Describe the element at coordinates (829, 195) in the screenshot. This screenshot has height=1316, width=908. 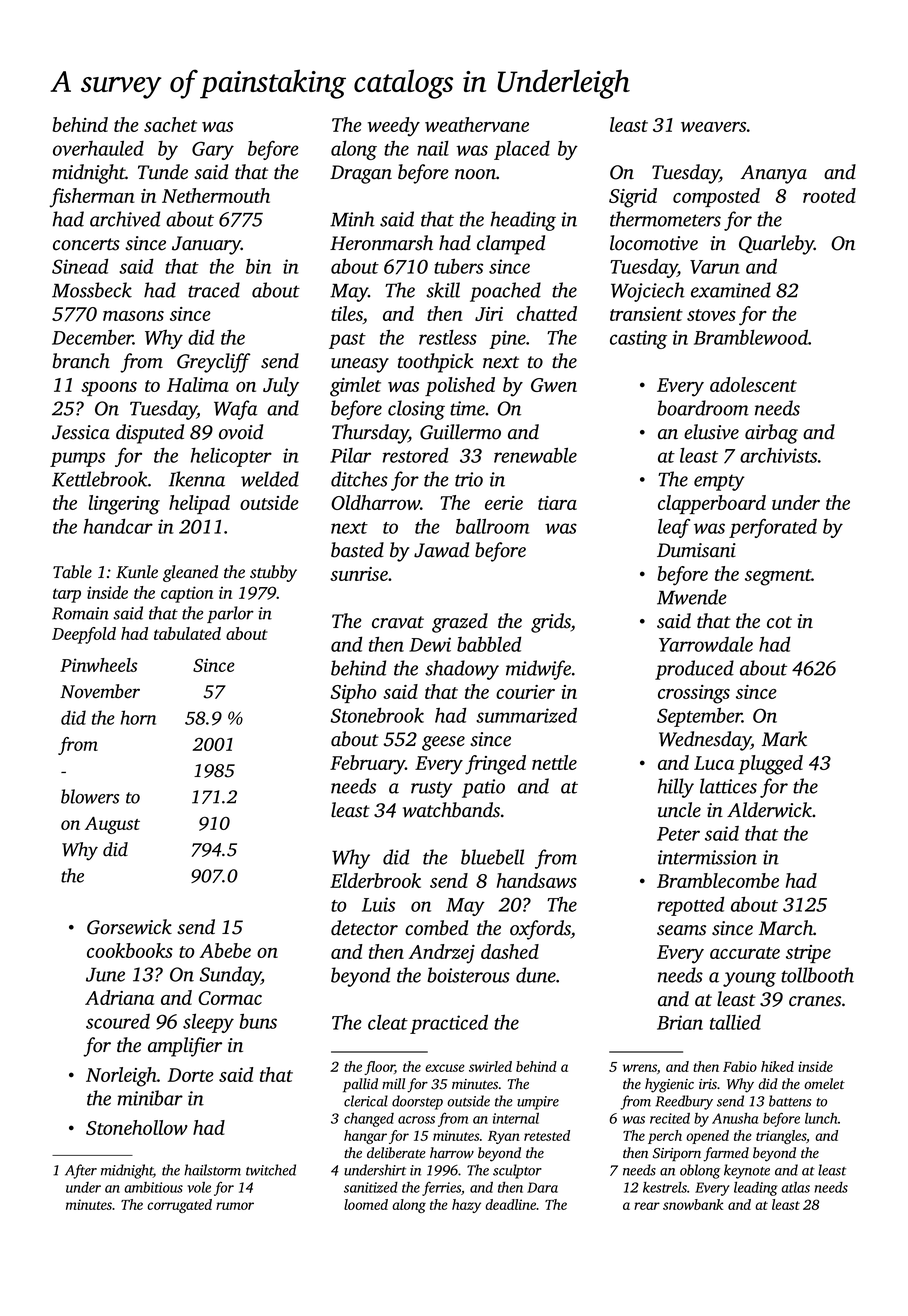
I see `rooted` at that location.
